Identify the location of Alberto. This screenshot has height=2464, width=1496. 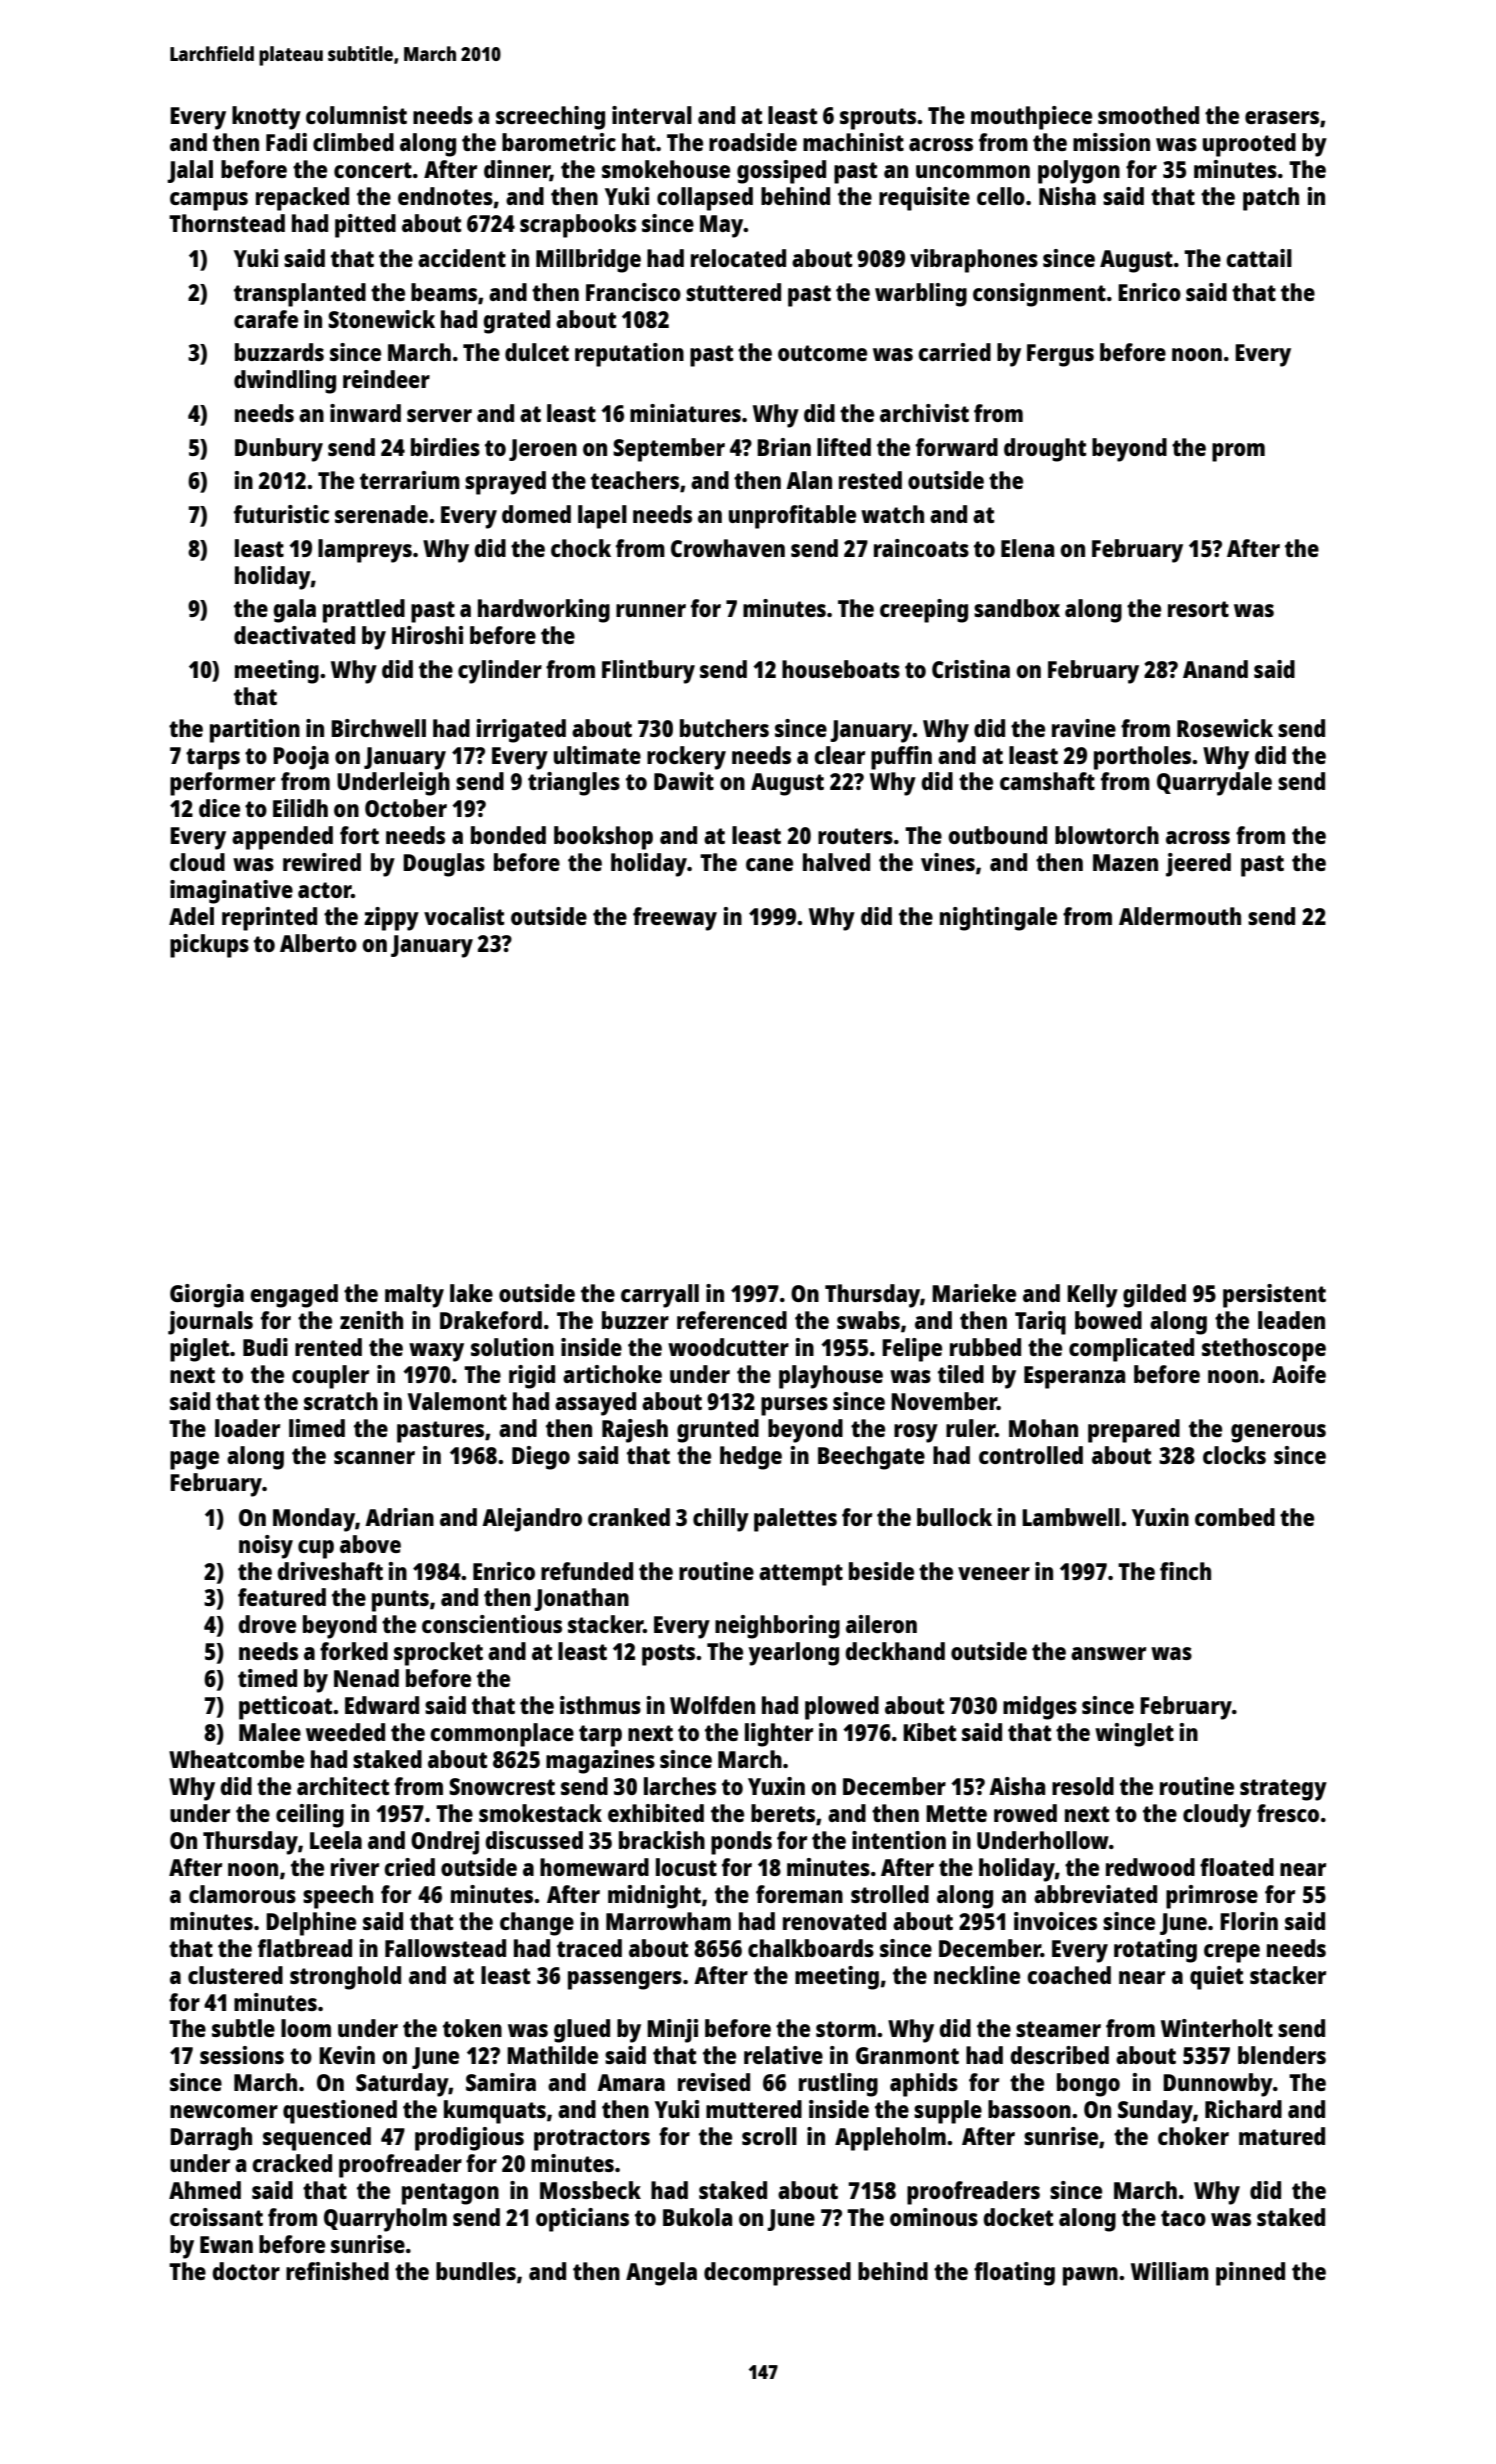
(318, 943).
